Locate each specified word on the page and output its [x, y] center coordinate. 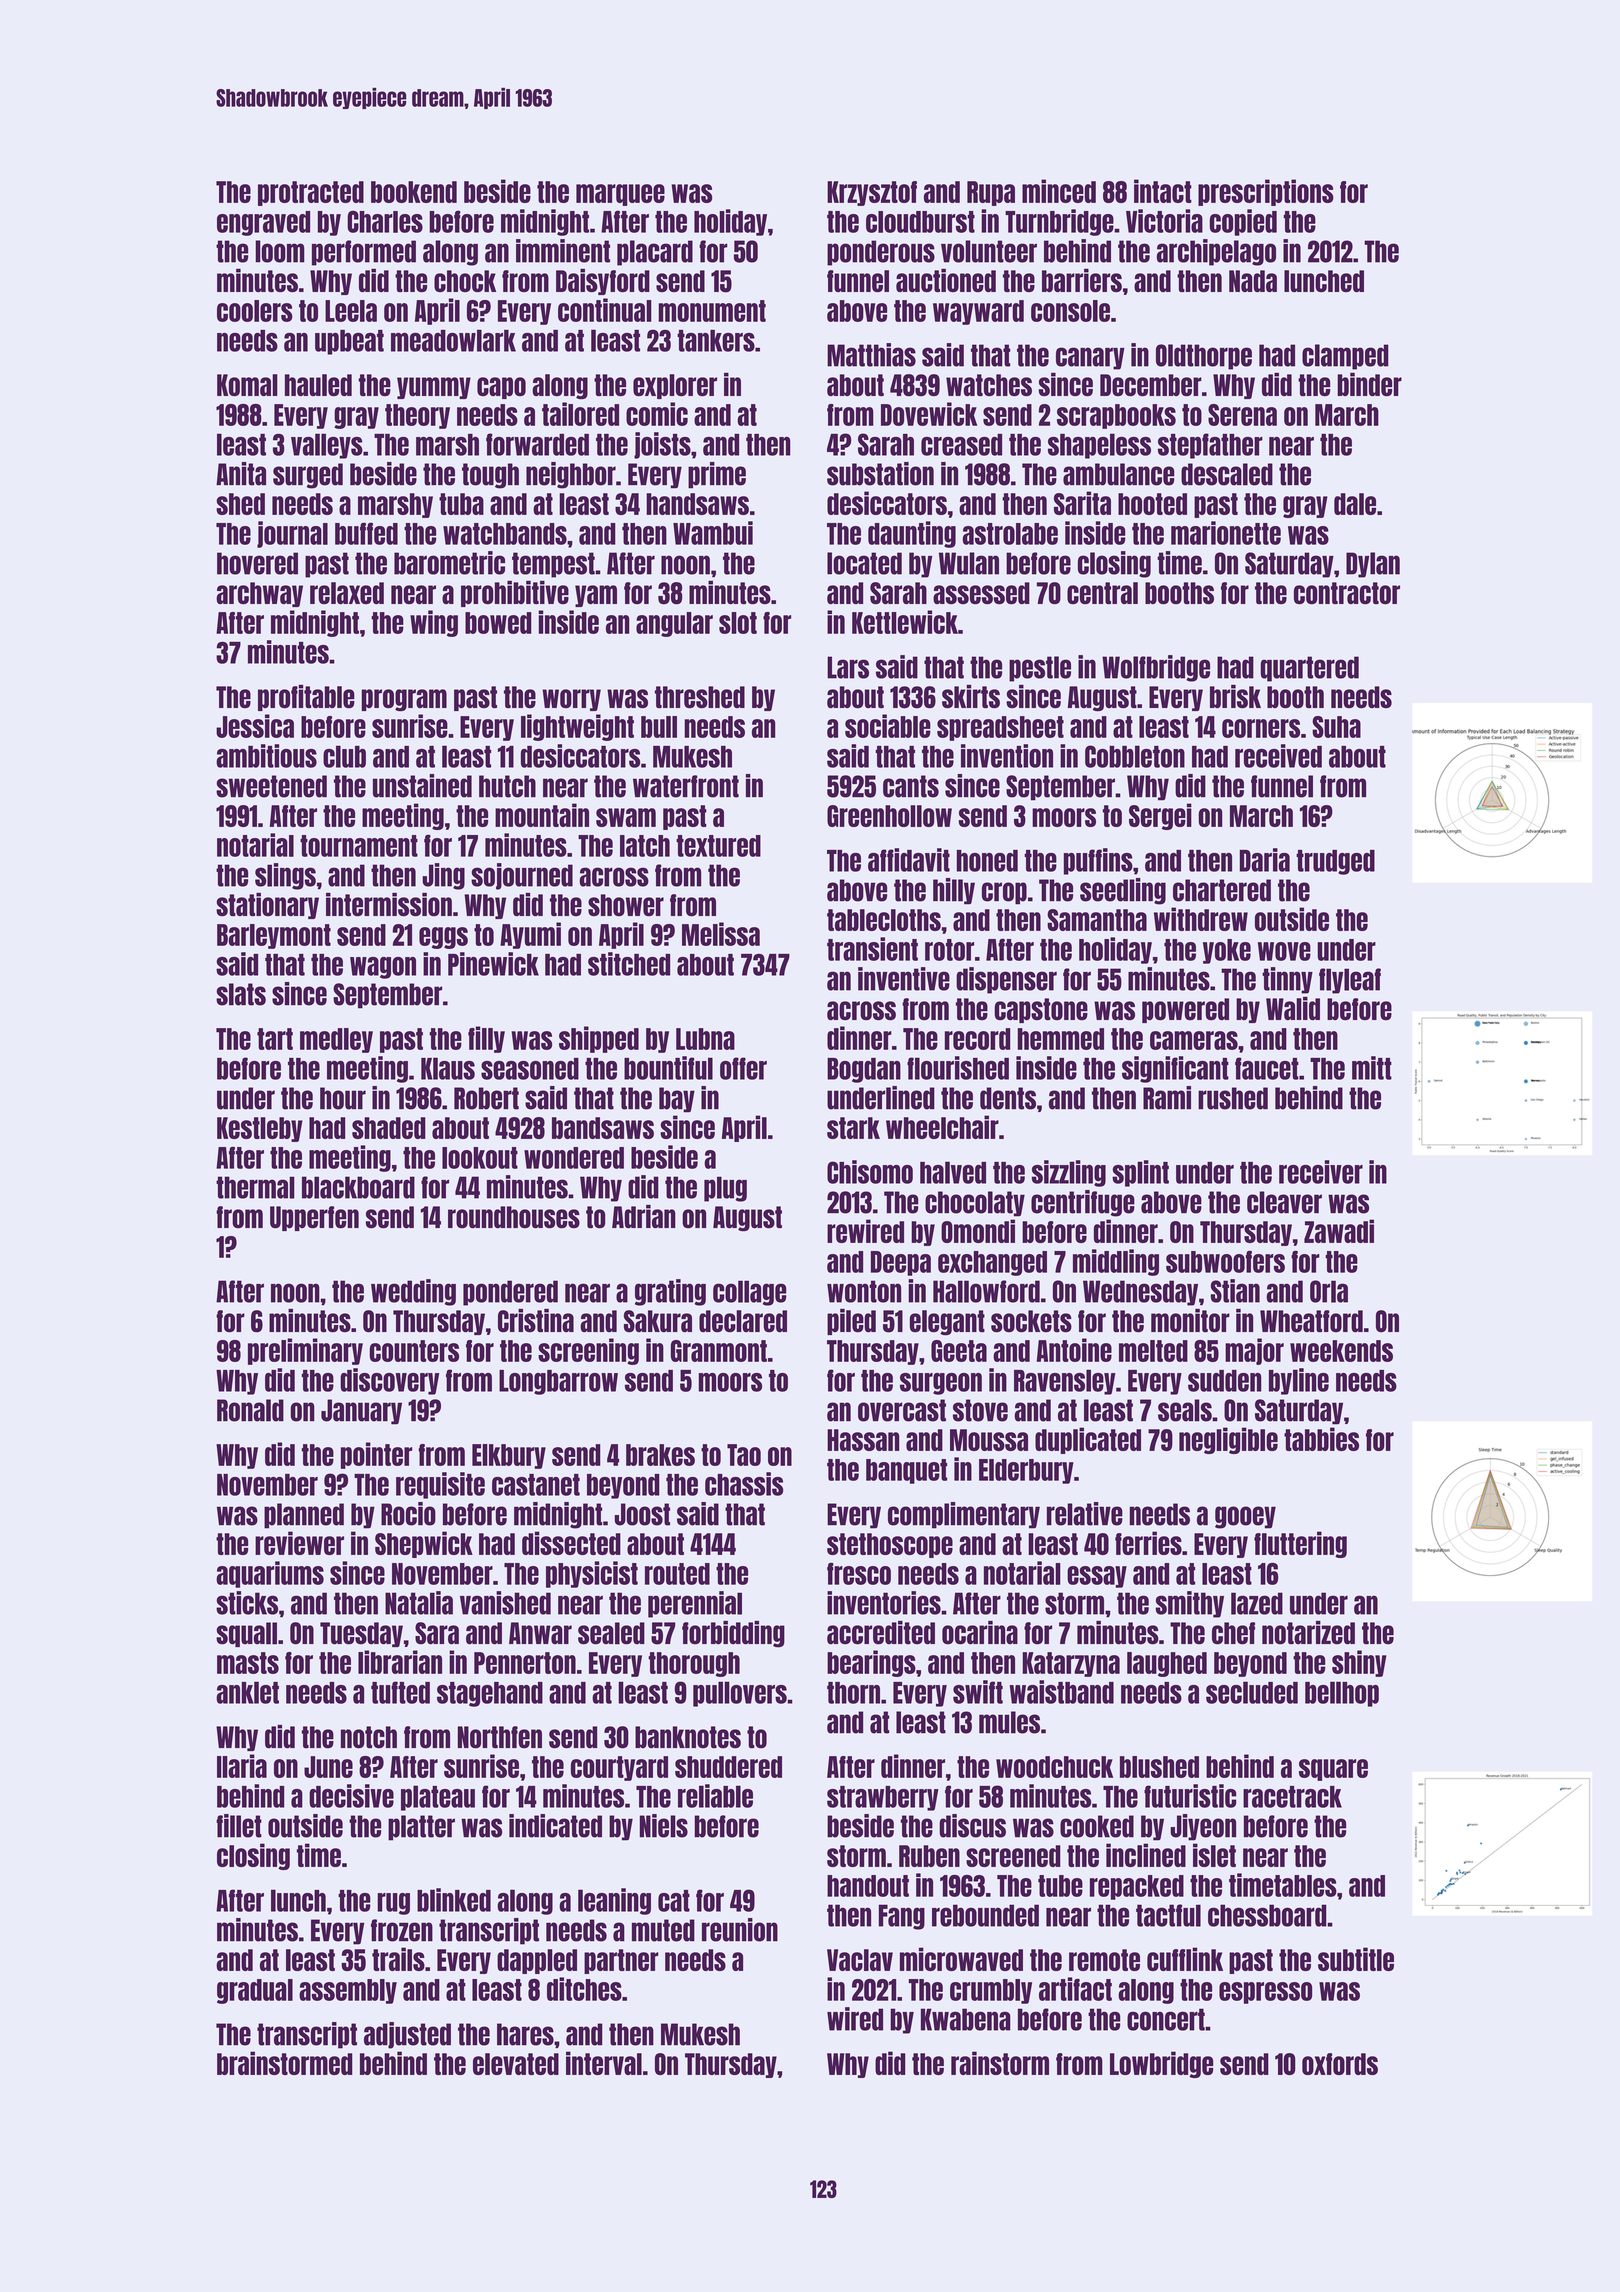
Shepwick [424, 1544]
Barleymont [274, 936]
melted [1153, 1351]
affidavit [909, 860]
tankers [716, 341]
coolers [255, 311]
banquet [906, 1471]
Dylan [1373, 565]
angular [674, 624]
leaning [614, 1901]
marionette [1226, 533]
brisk [1235, 696]
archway [259, 594]
